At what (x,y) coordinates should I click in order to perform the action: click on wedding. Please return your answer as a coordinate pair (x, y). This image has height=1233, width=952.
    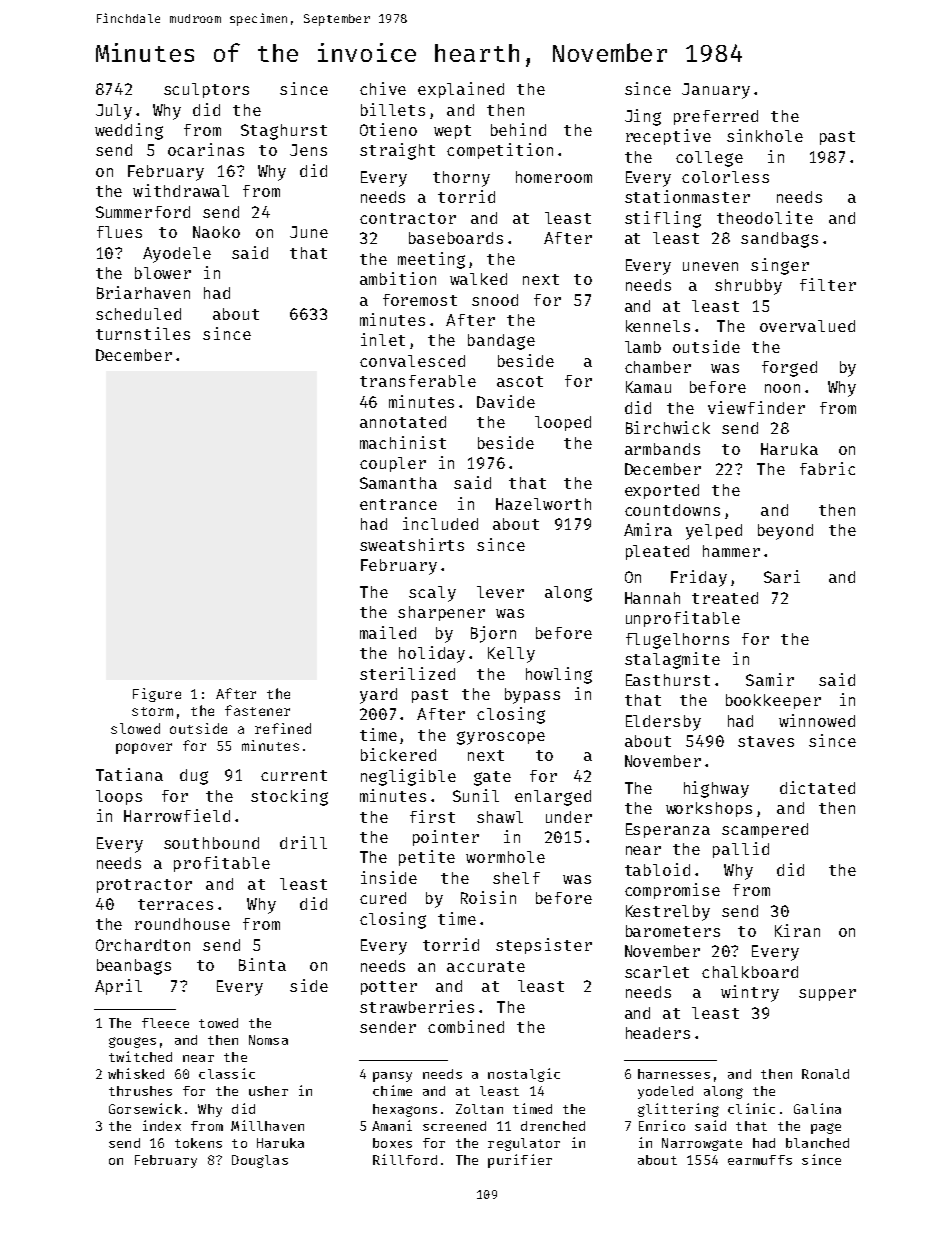
    Looking at the image, I should click on (129, 131).
